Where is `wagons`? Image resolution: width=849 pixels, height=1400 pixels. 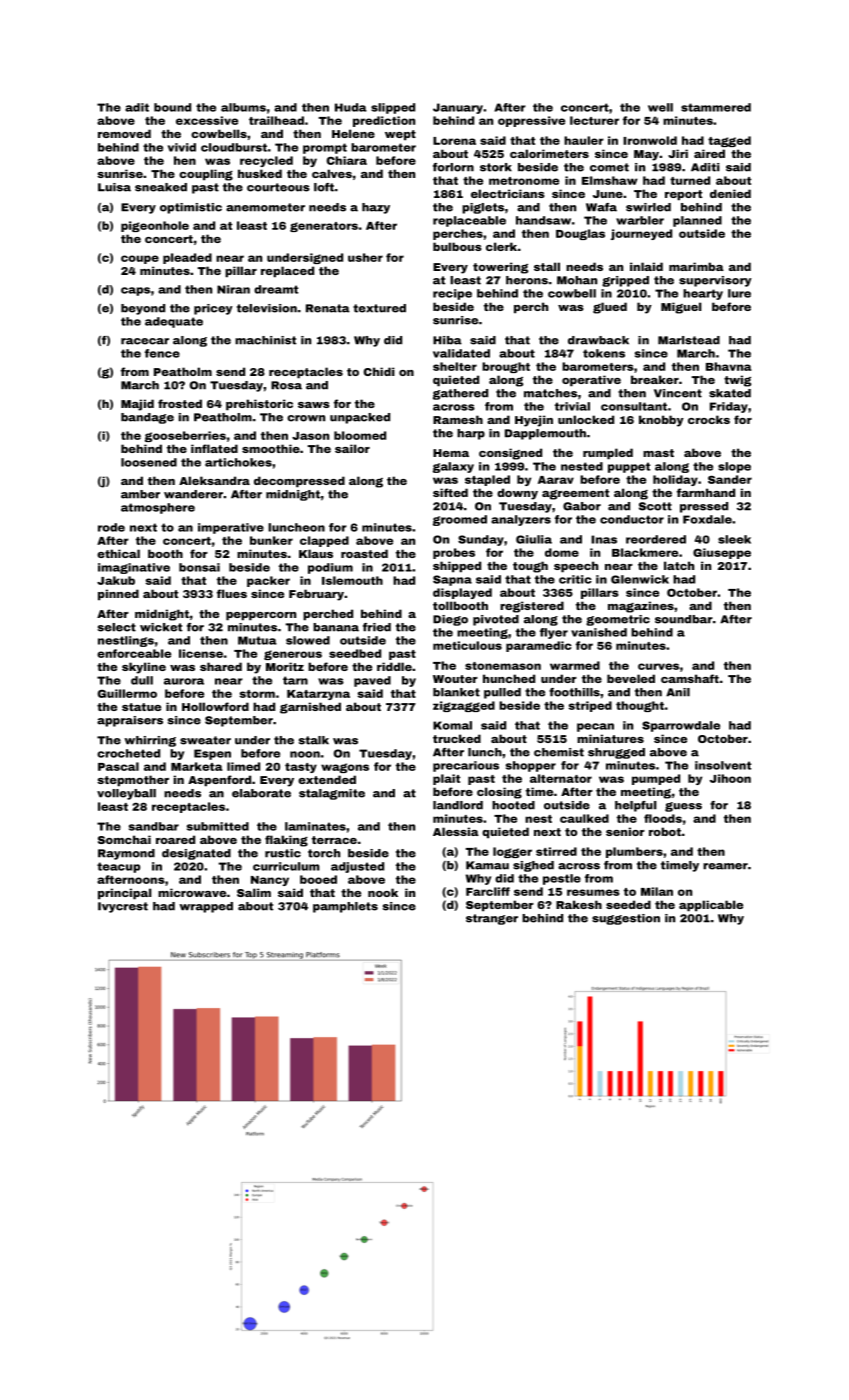 wagons is located at coordinates (345, 768).
